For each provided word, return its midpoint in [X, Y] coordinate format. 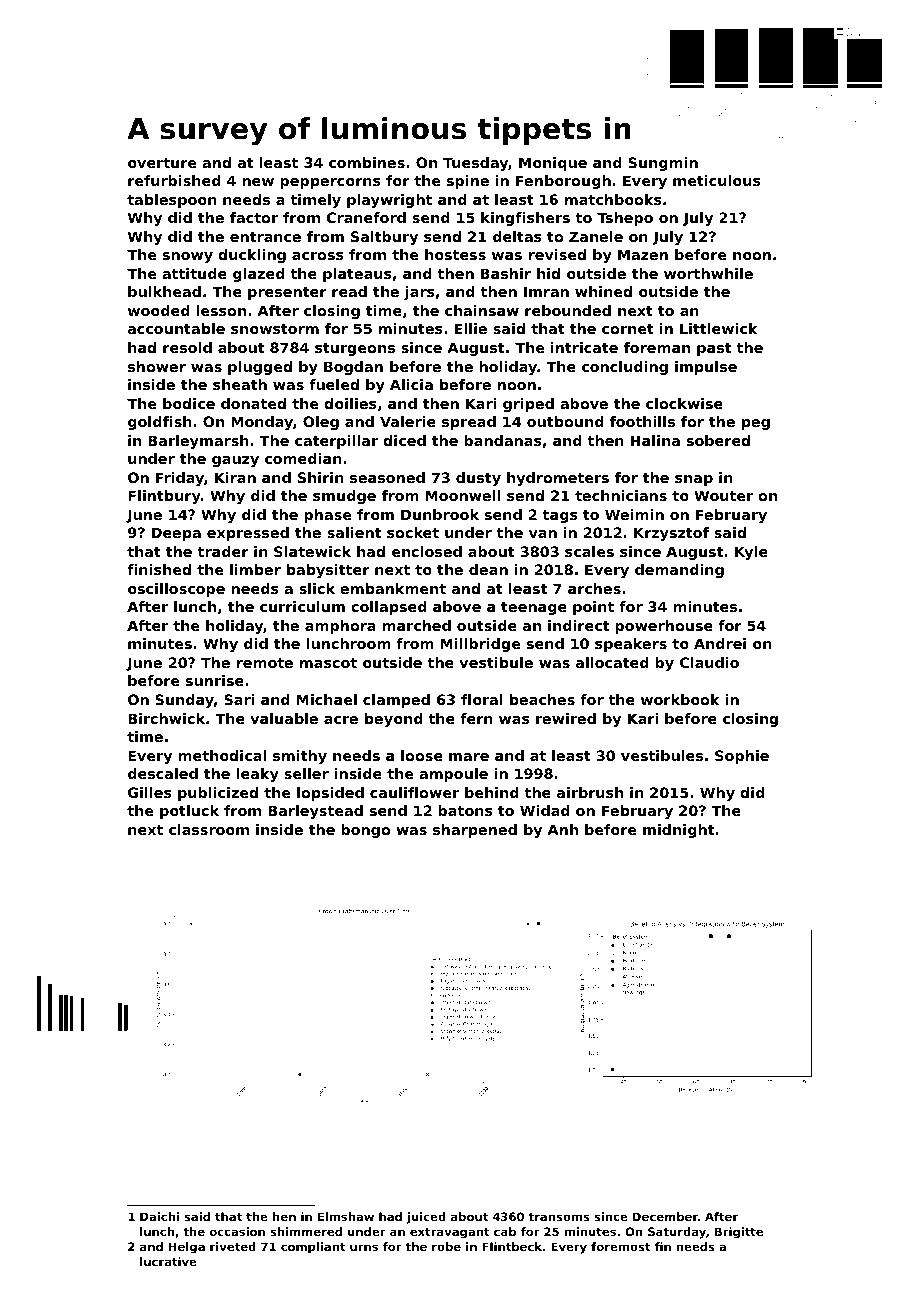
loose [422, 755]
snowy [188, 257]
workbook [680, 699]
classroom [209, 829]
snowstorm [275, 329]
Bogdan [353, 368]
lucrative [168, 1261]
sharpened [475, 831]
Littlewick [719, 328]
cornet [628, 329]
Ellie [471, 328]
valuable [284, 718]
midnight [679, 831]
